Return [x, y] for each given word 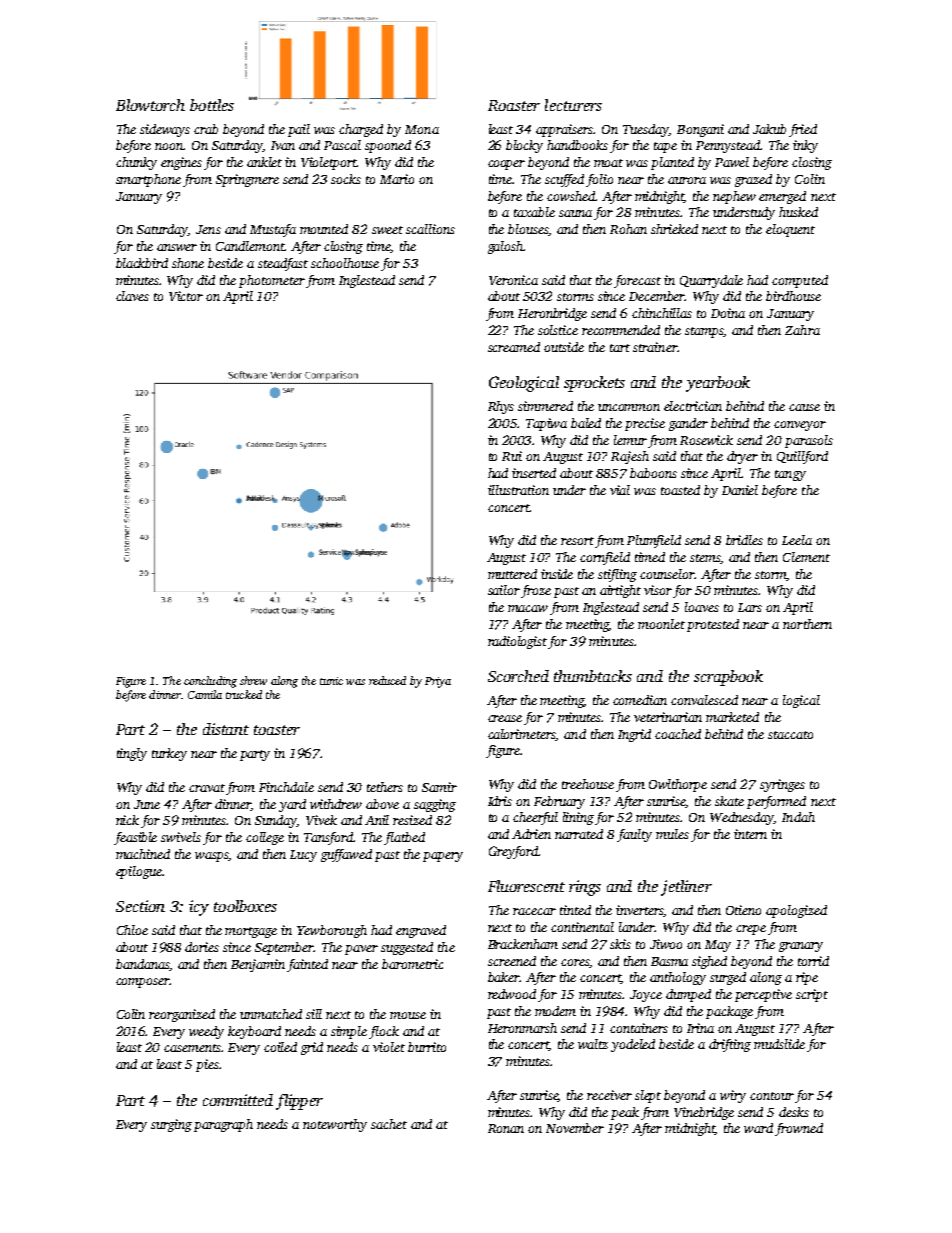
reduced [387, 680]
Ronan [506, 1128]
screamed [514, 347]
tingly [132, 754]
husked [798, 212]
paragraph [223, 1125]
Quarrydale [711, 281]
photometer [272, 281]
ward [758, 1128]
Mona [422, 129]
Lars [750, 607]
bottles [212, 105]
